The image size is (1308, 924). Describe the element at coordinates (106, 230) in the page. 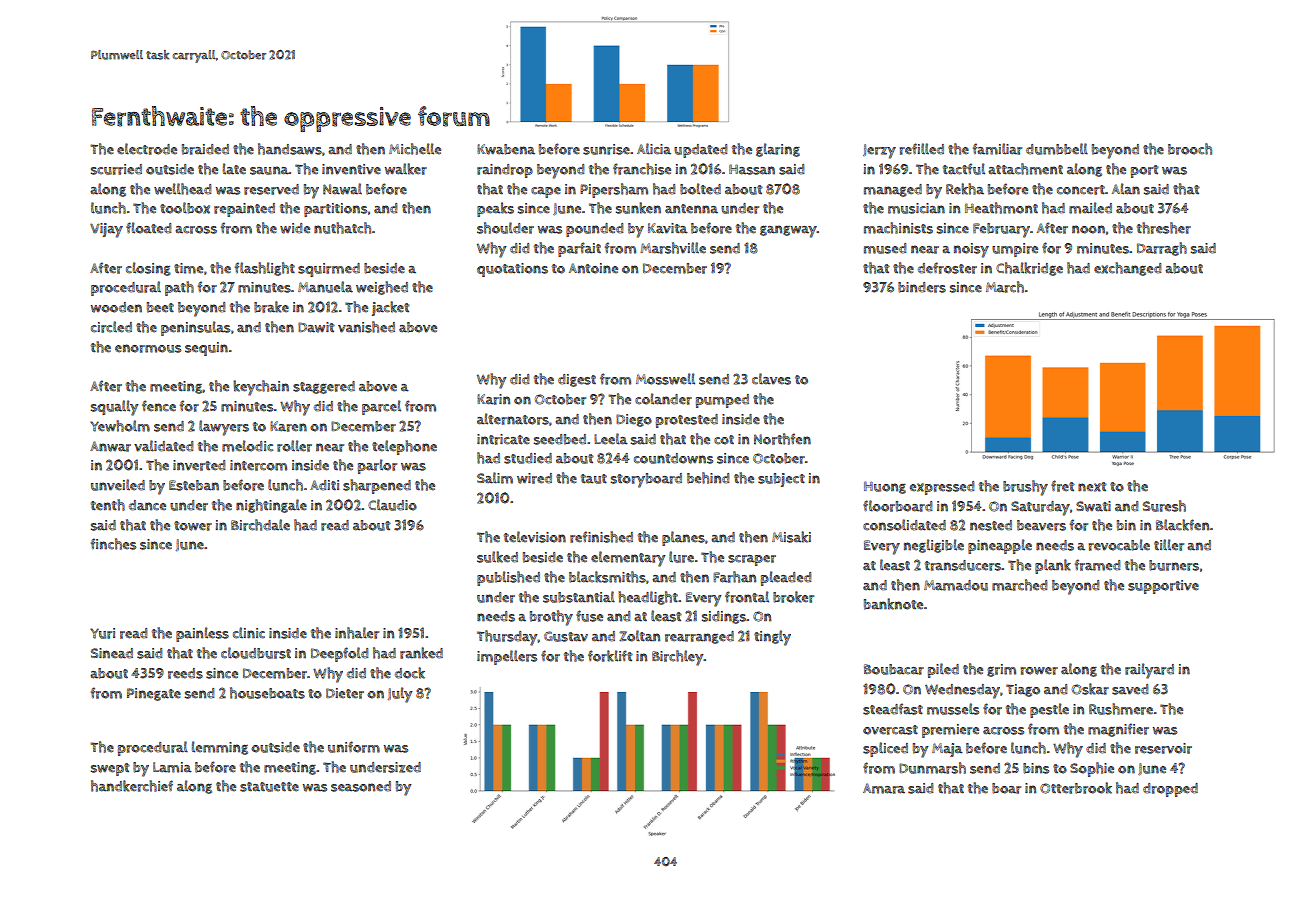

I see `Vijay` at that location.
